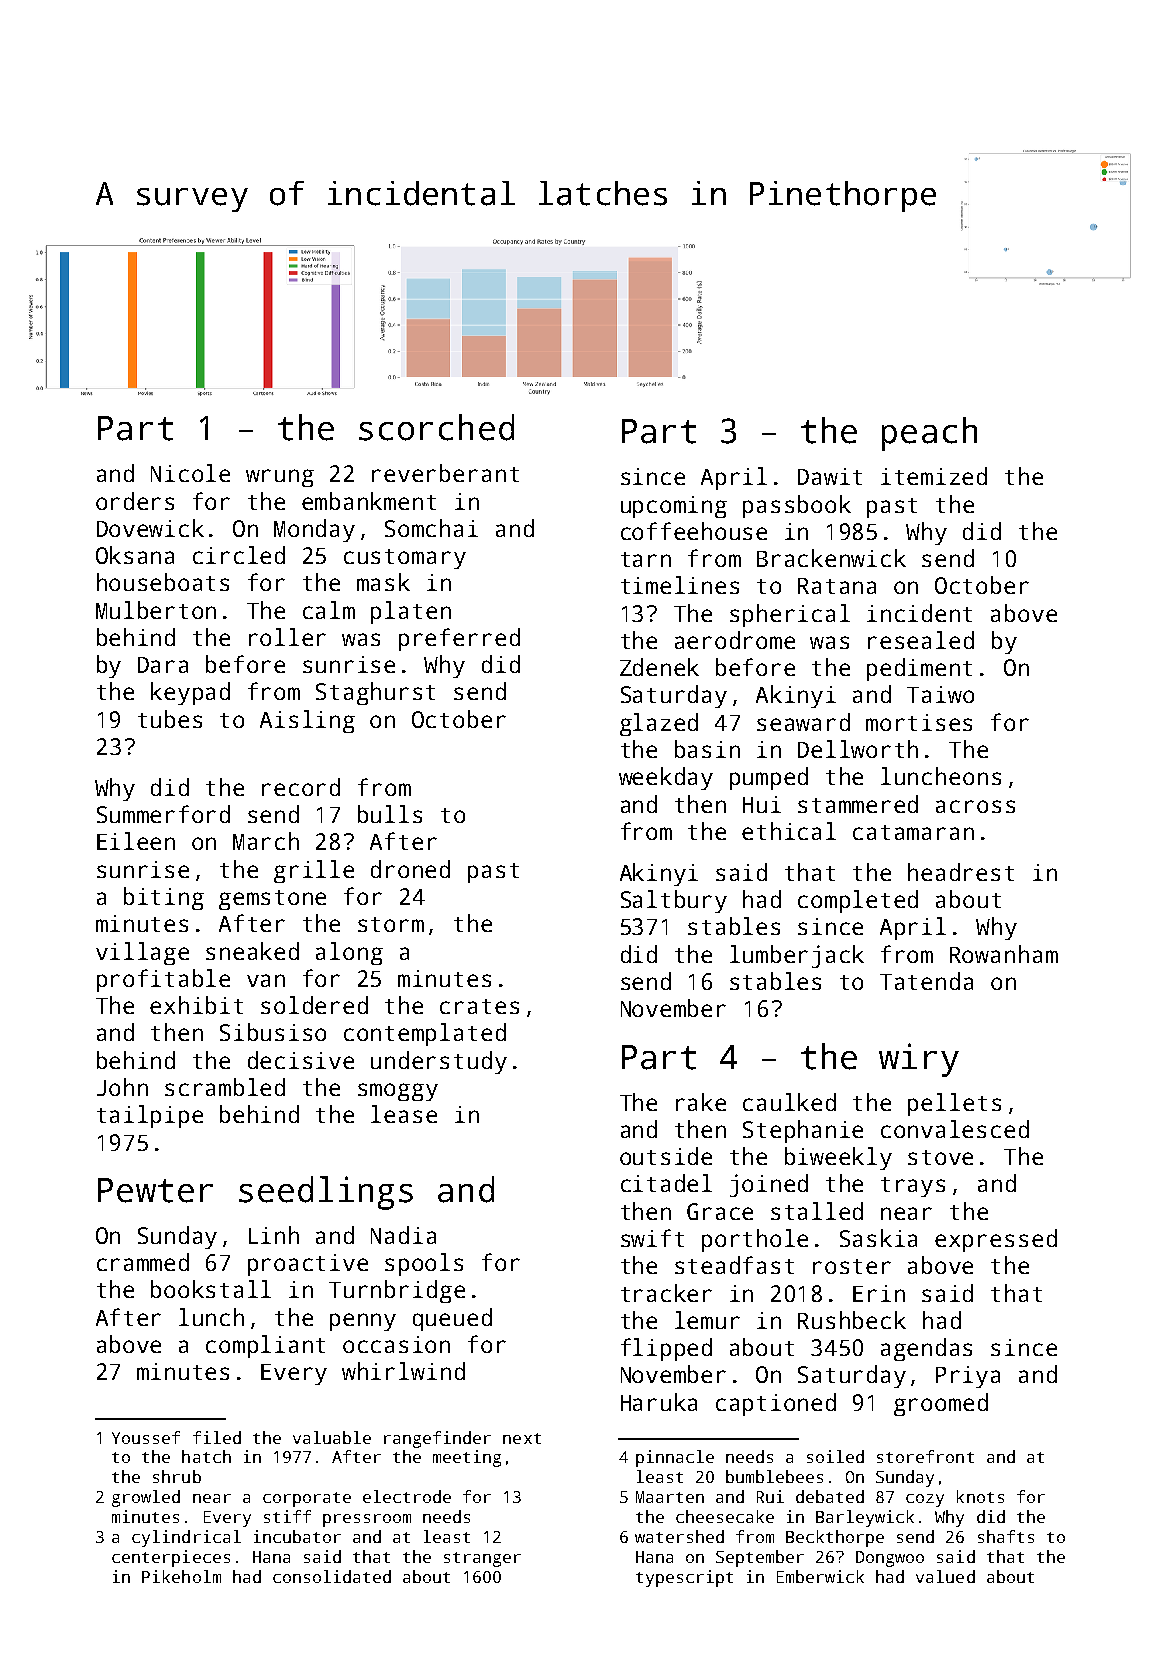 This image has width=1165, height=1654. I want to click on soldered, so click(314, 1005).
